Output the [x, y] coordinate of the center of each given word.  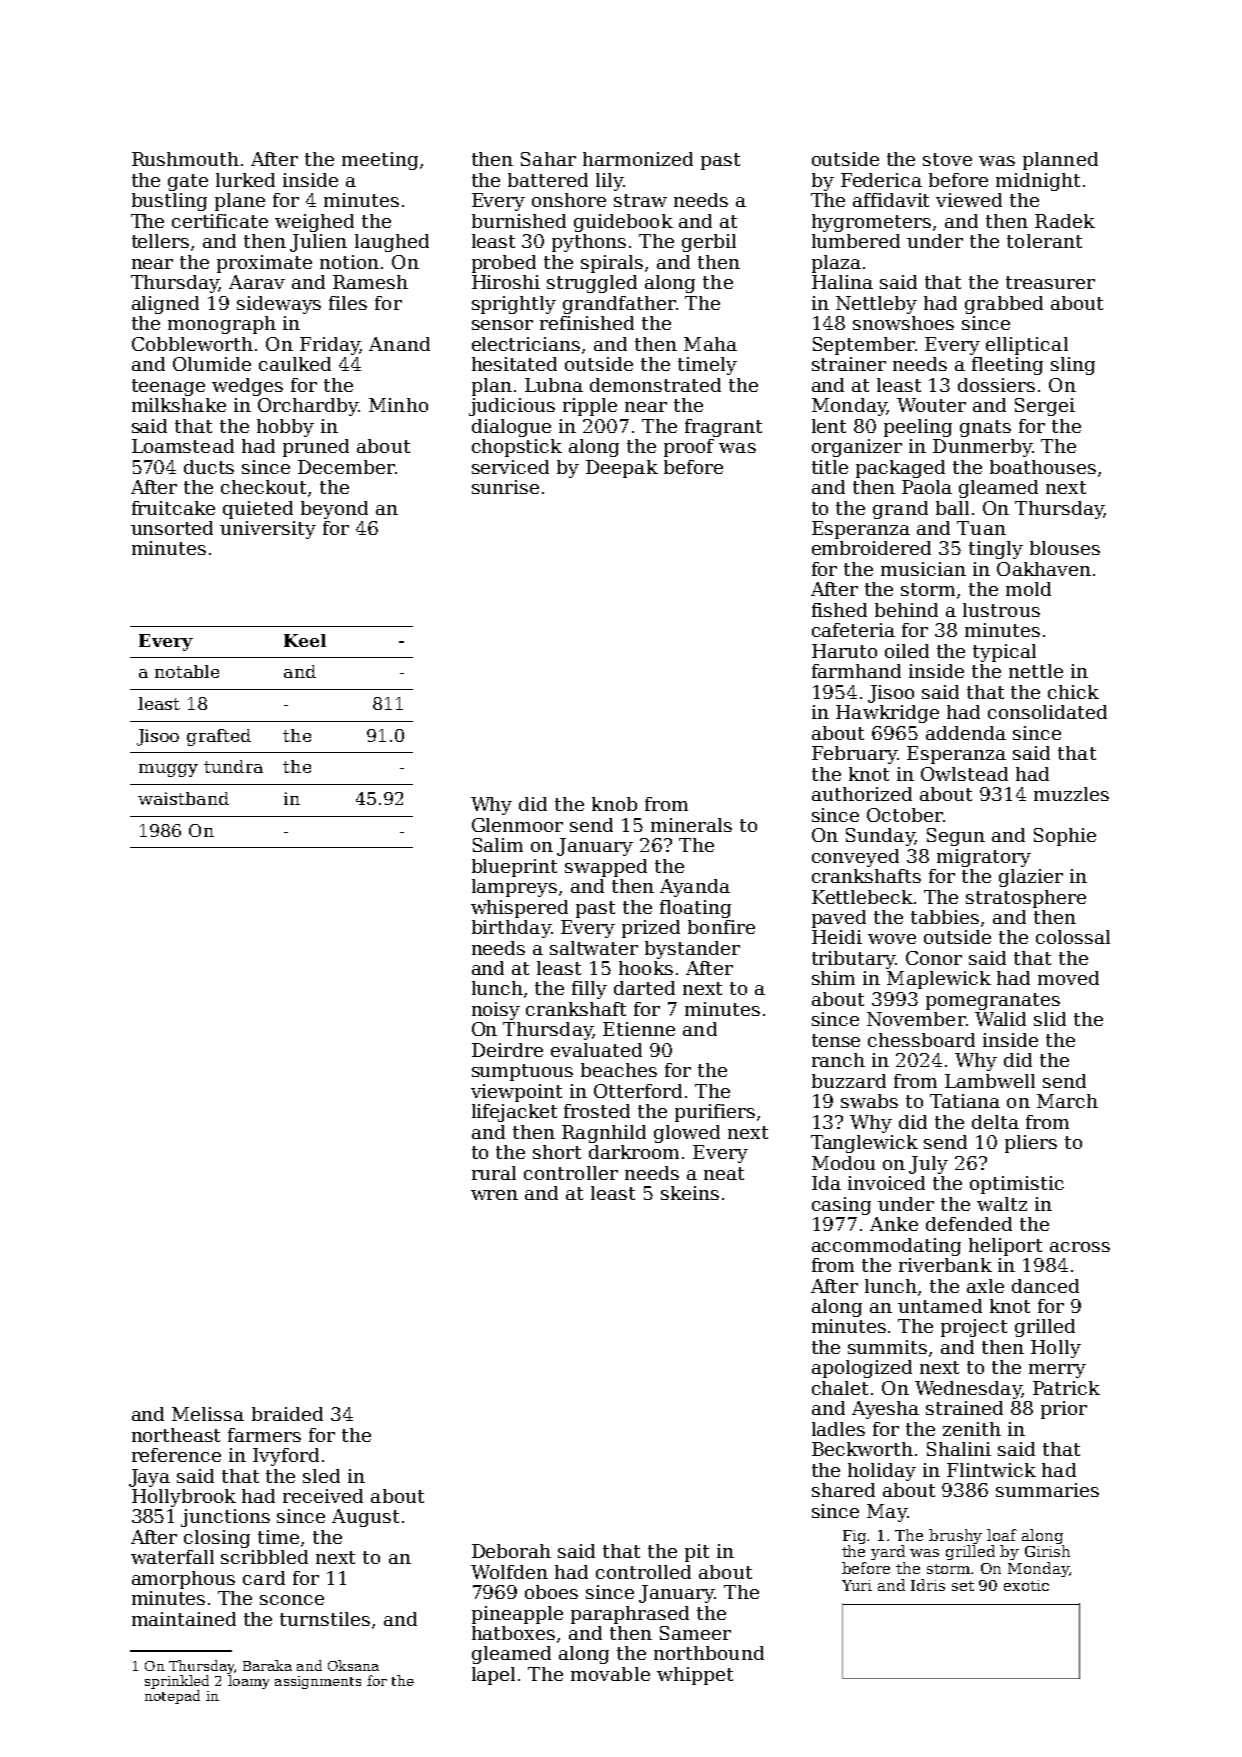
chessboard [921, 1040]
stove [947, 159]
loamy [248, 1682]
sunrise [505, 487]
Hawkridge [887, 714]
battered [548, 180]
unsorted [172, 528]
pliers [1031, 1144]
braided [287, 1414]
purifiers [715, 1113]
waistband [183, 798]
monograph [222, 325]
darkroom [634, 1152]
